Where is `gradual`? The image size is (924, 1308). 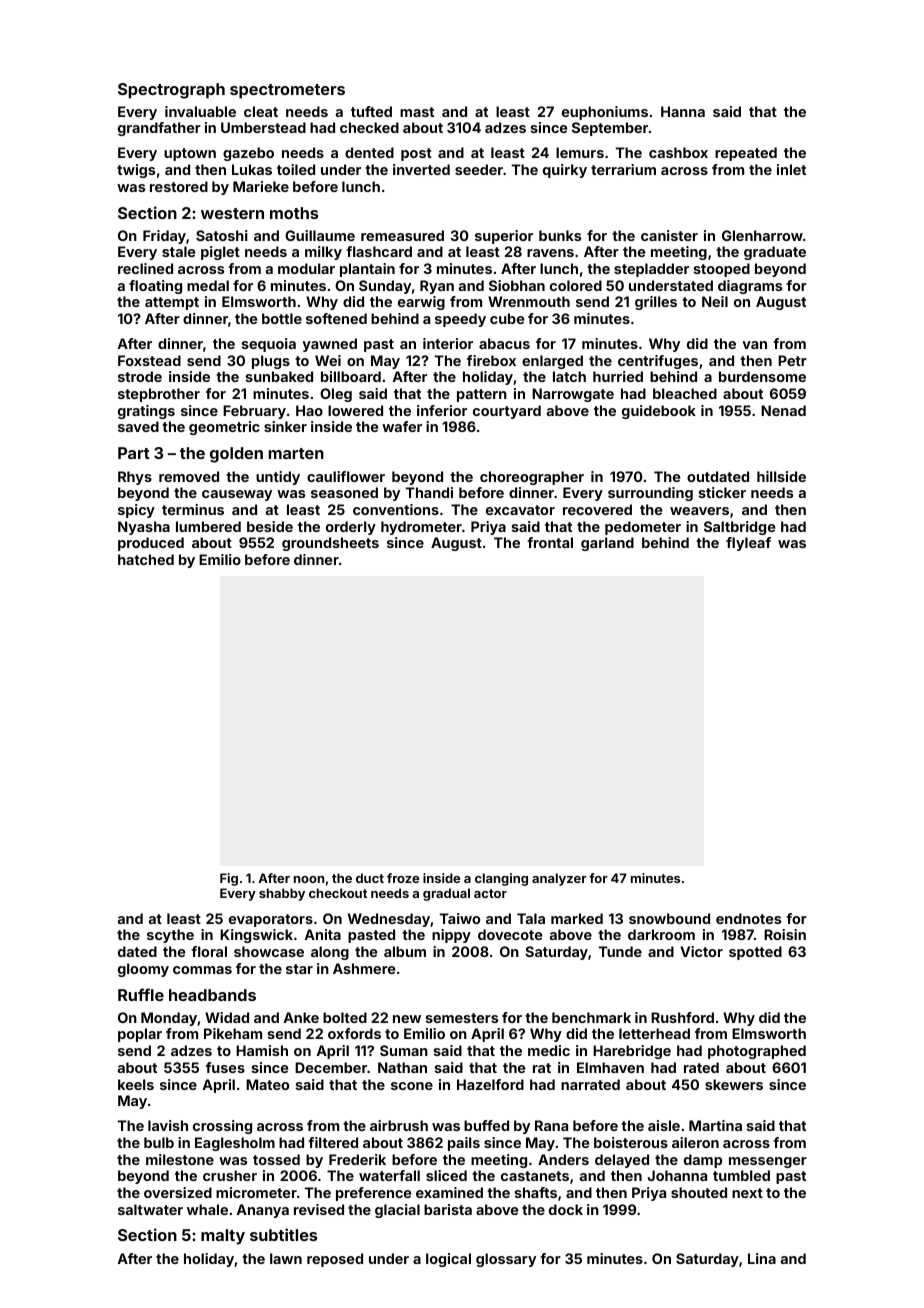
gradual is located at coordinates (446, 894).
